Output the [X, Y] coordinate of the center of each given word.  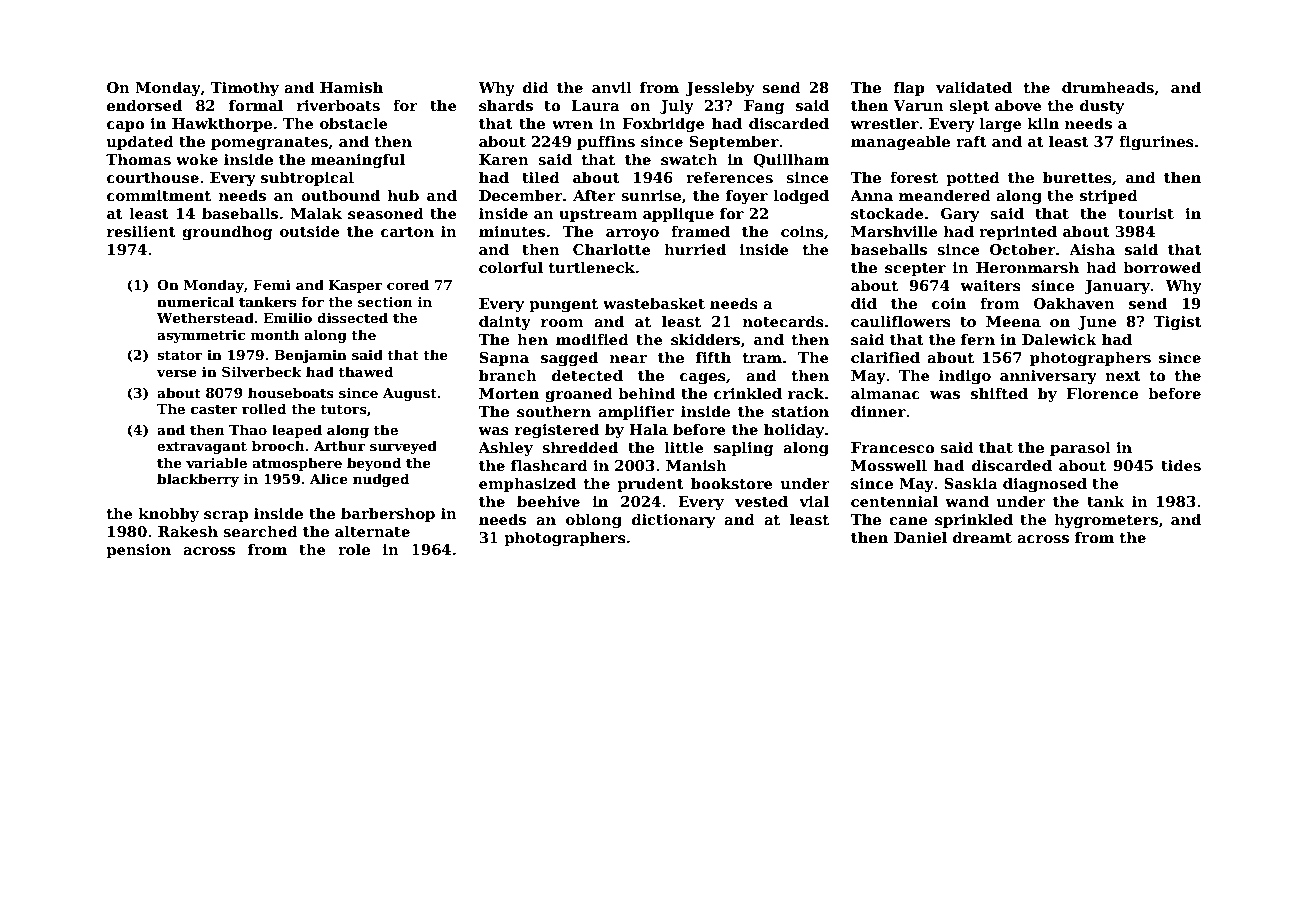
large [1001, 124]
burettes [1077, 177]
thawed [366, 371]
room [562, 323]
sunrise [651, 195]
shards [506, 105]
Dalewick [1059, 339]
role [354, 549]
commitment [159, 195]
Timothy [244, 88]
